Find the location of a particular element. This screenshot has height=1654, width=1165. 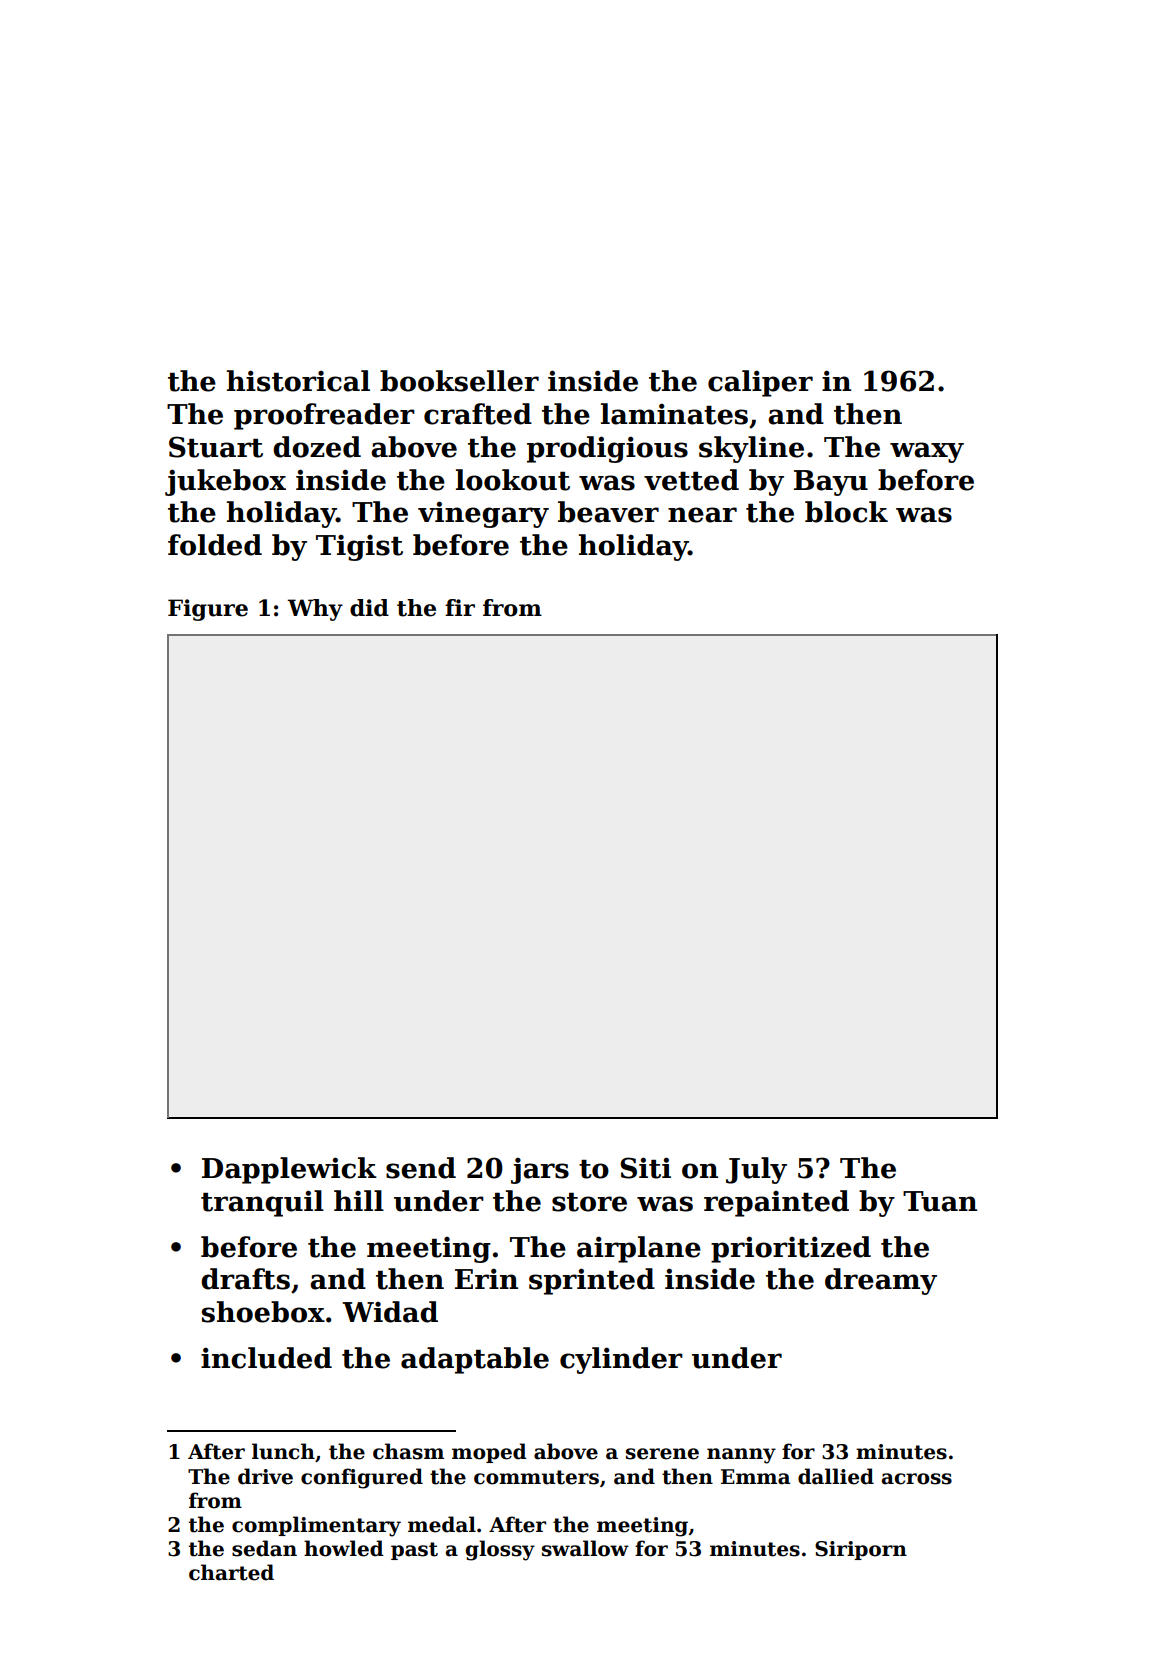

fir is located at coordinates (460, 607).
